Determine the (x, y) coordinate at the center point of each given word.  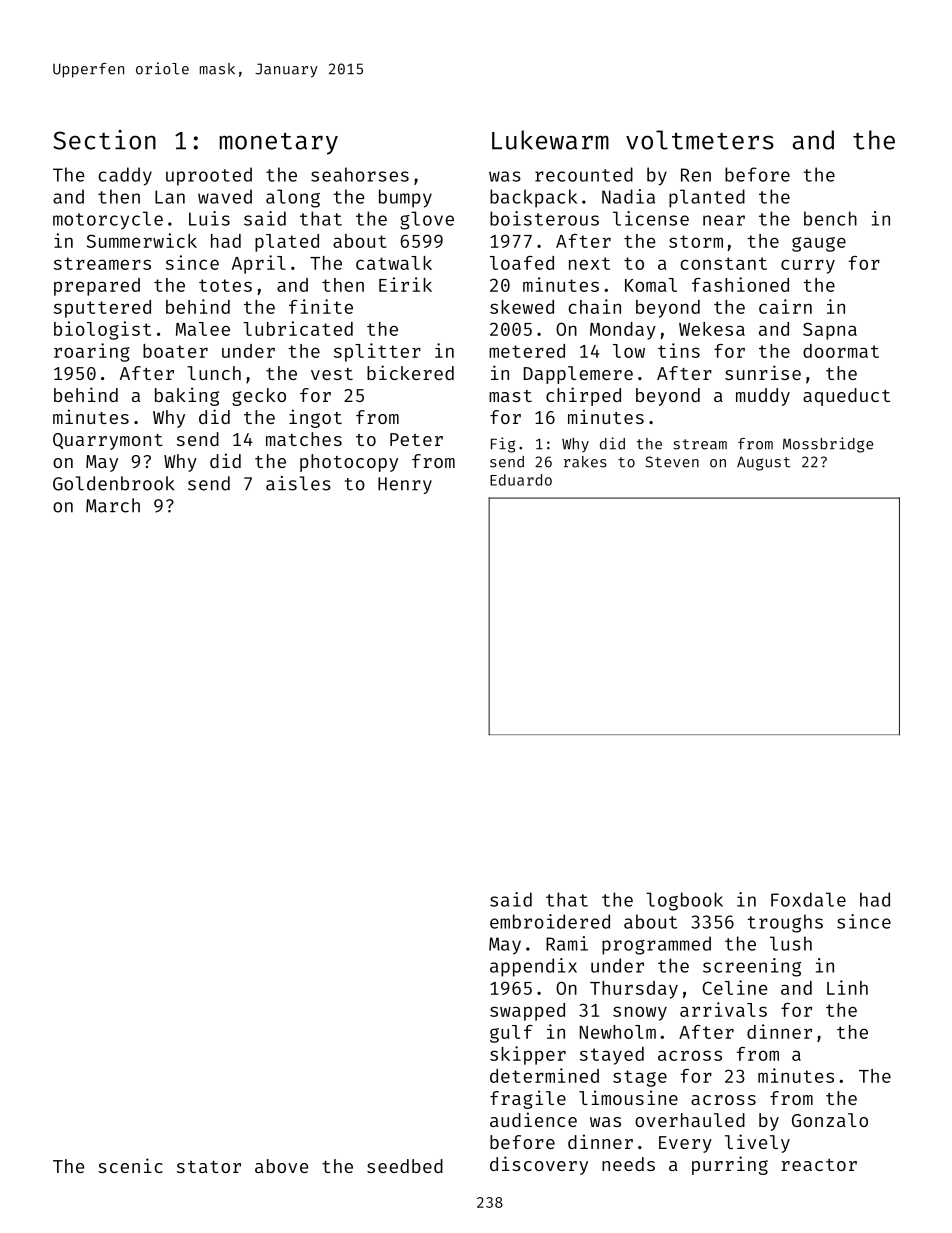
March (113, 505)
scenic (130, 1165)
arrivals (723, 1009)
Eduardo (521, 480)
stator (209, 1167)
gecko (259, 397)
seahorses (360, 174)
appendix (533, 967)
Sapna (830, 331)
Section (104, 140)
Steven (672, 462)
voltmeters (700, 140)
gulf (511, 1034)
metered (527, 351)
